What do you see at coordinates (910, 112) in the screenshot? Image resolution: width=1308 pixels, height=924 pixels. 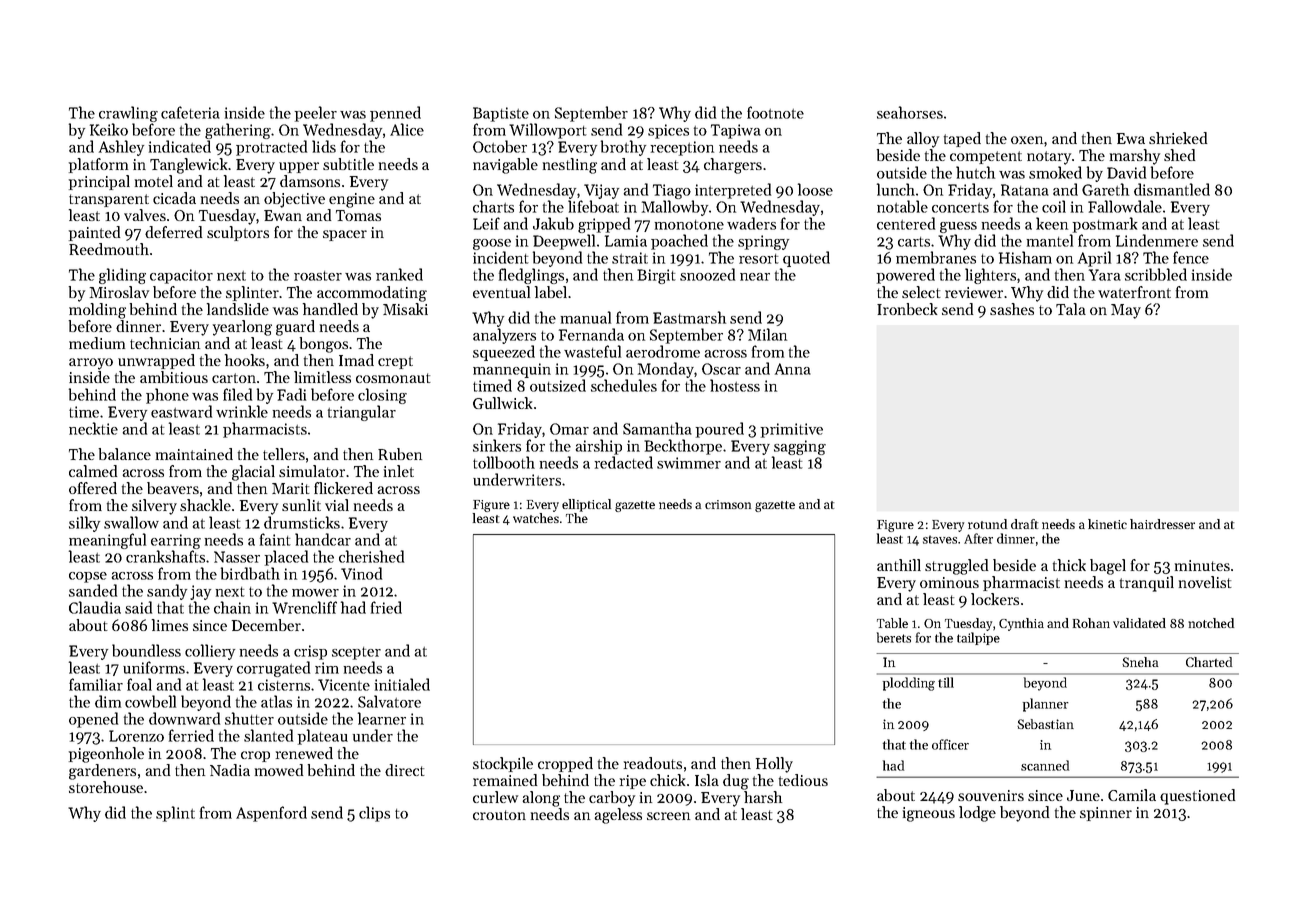 I see `seahorses` at bounding box center [910, 112].
